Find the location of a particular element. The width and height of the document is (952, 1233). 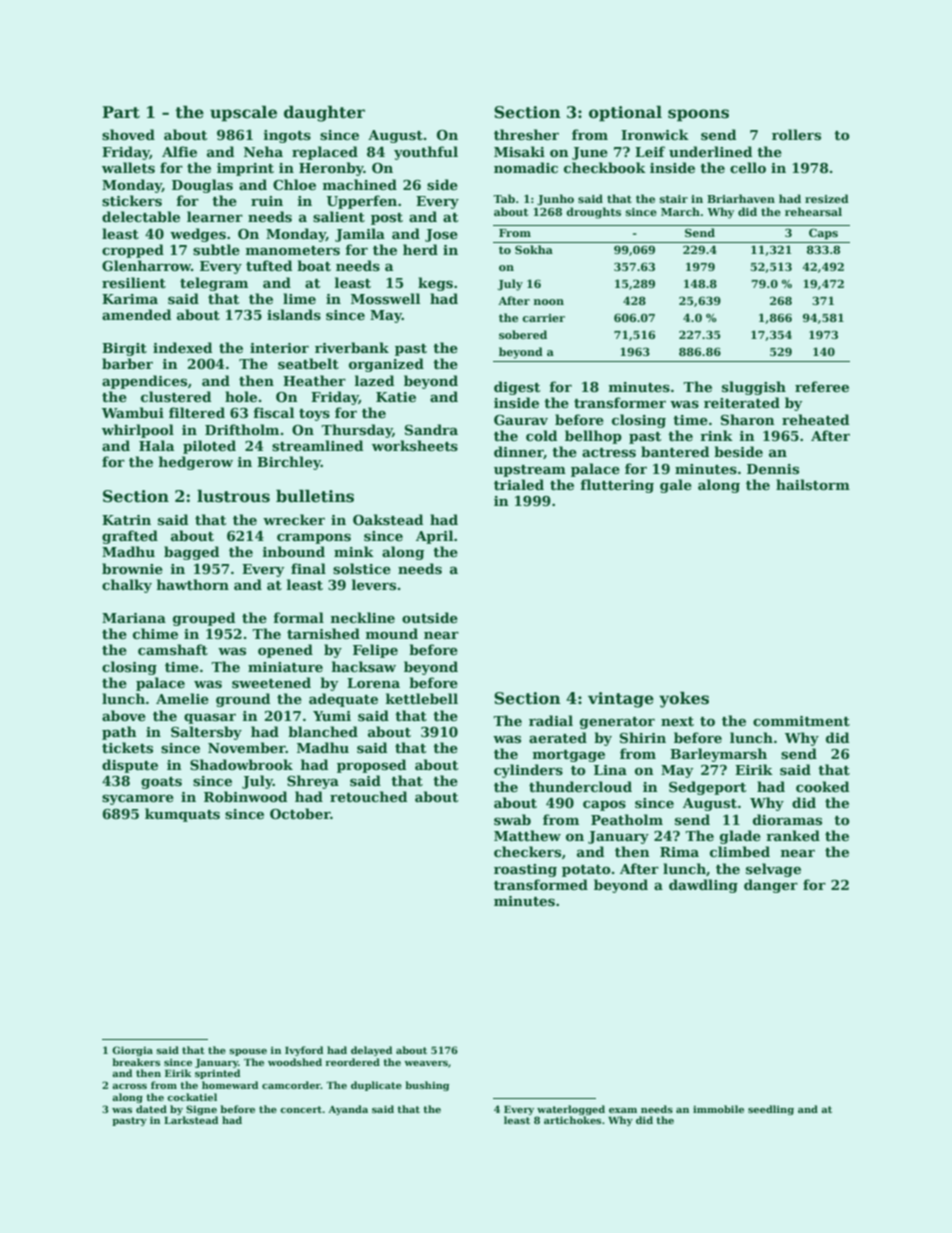

October is located at coordinates (300, 813).
